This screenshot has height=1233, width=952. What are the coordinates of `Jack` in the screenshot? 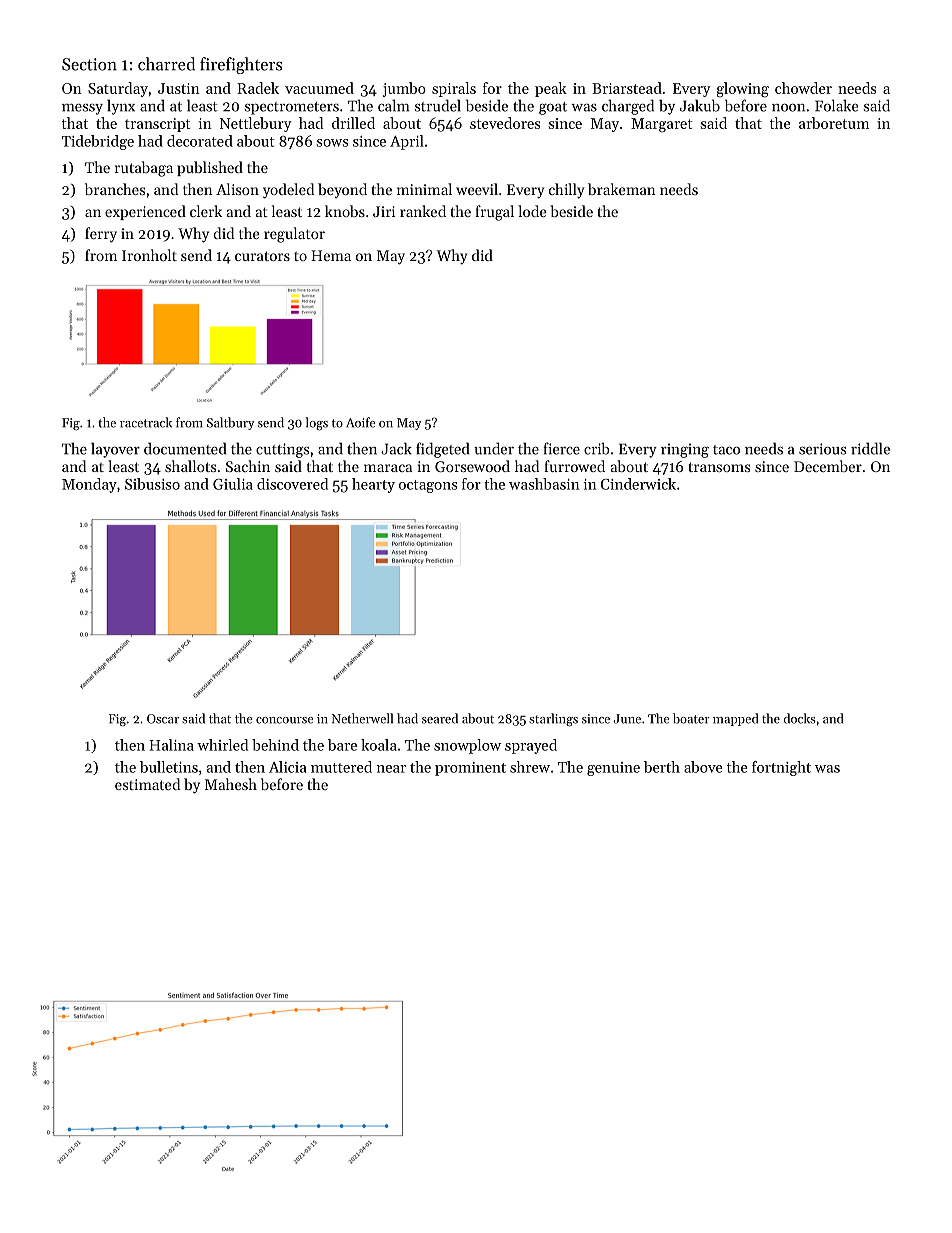 It's located at (396, 448).
